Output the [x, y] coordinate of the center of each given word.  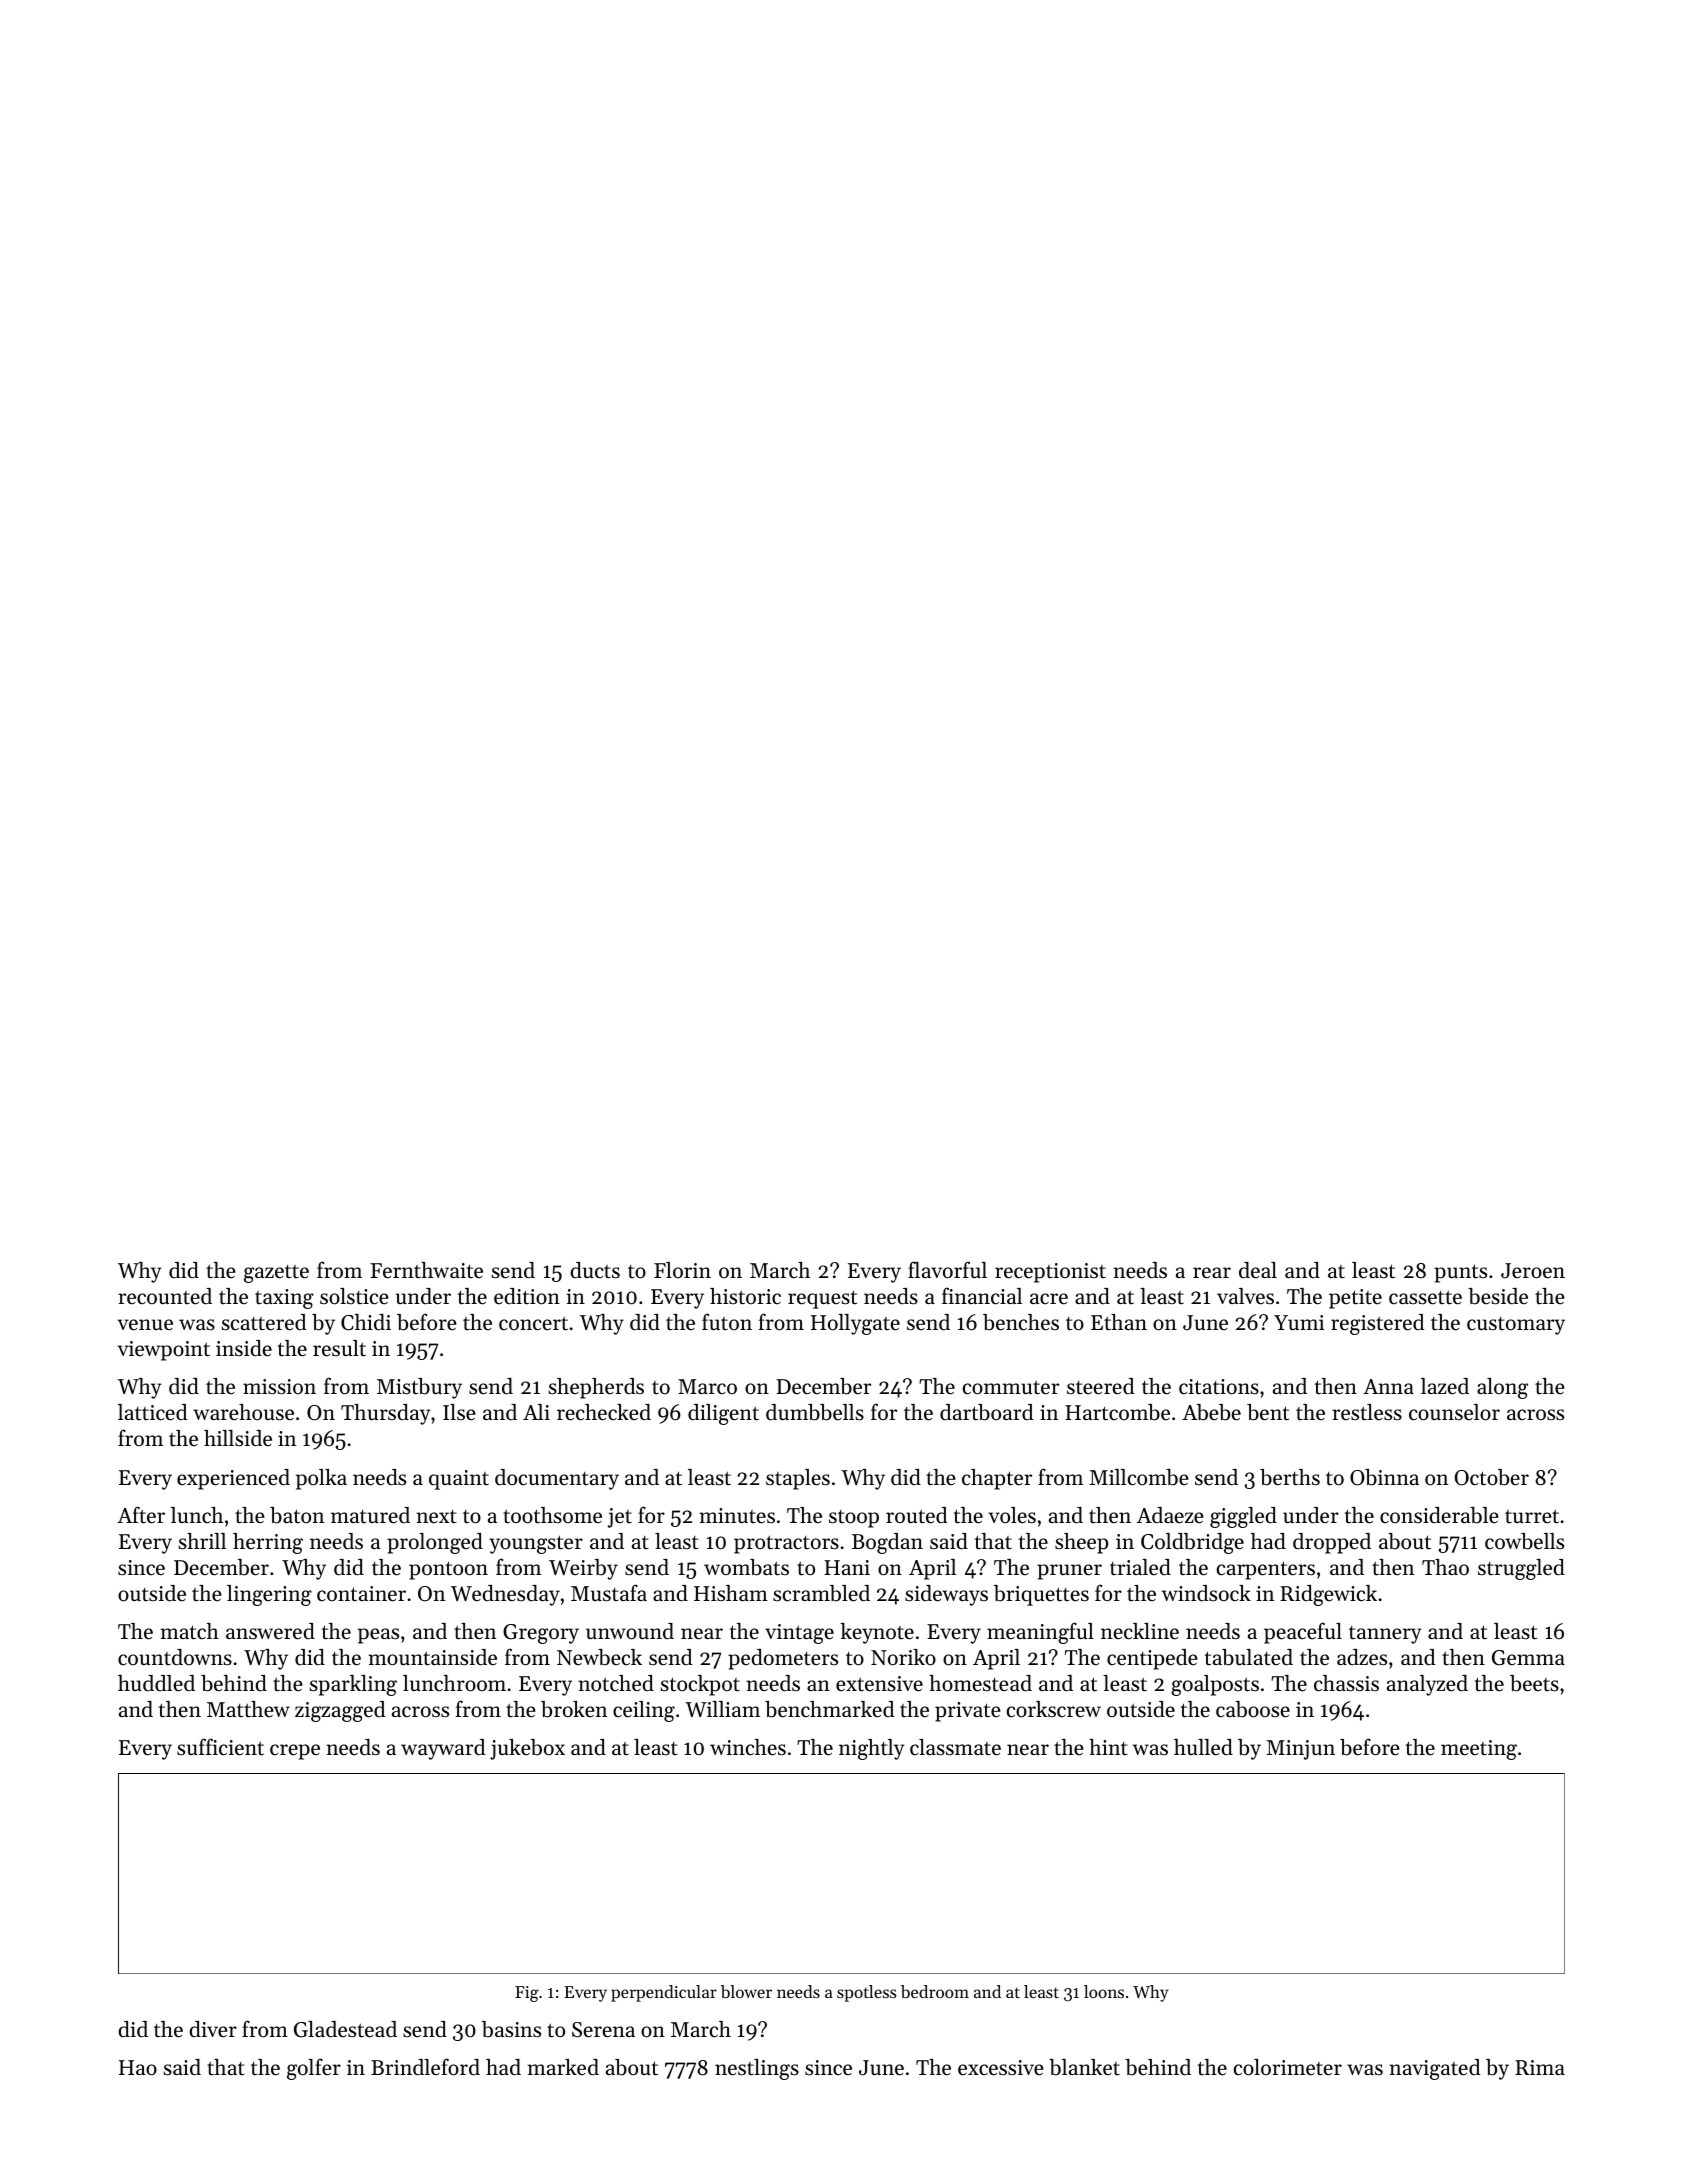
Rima [1540, 2067]
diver [213, 2029]
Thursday [385, 1414]
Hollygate [855, 1324]
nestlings [757, 2069]
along [1502, 1388]
